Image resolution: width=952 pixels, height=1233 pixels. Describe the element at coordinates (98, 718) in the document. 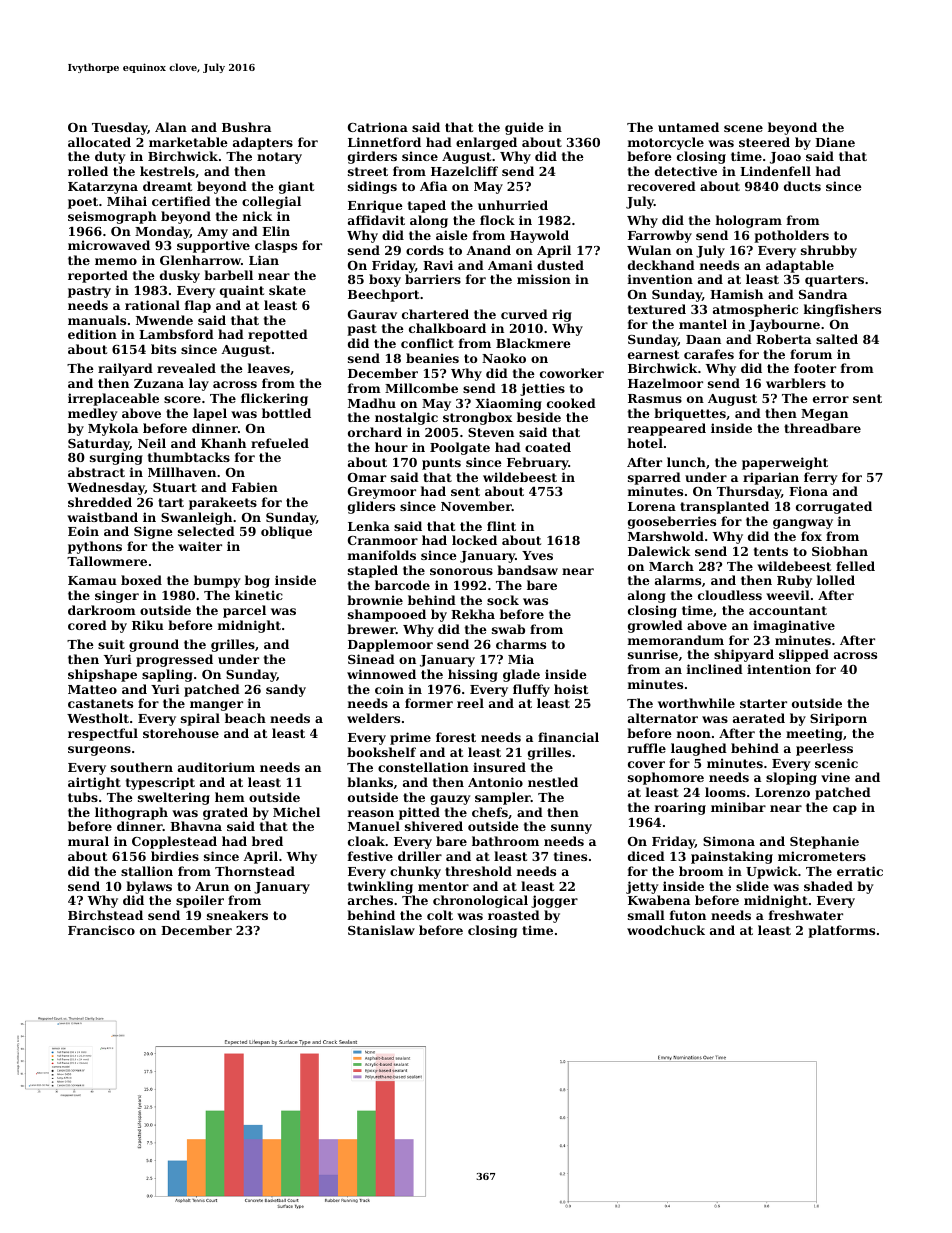

I see `Westholt` at that location.
